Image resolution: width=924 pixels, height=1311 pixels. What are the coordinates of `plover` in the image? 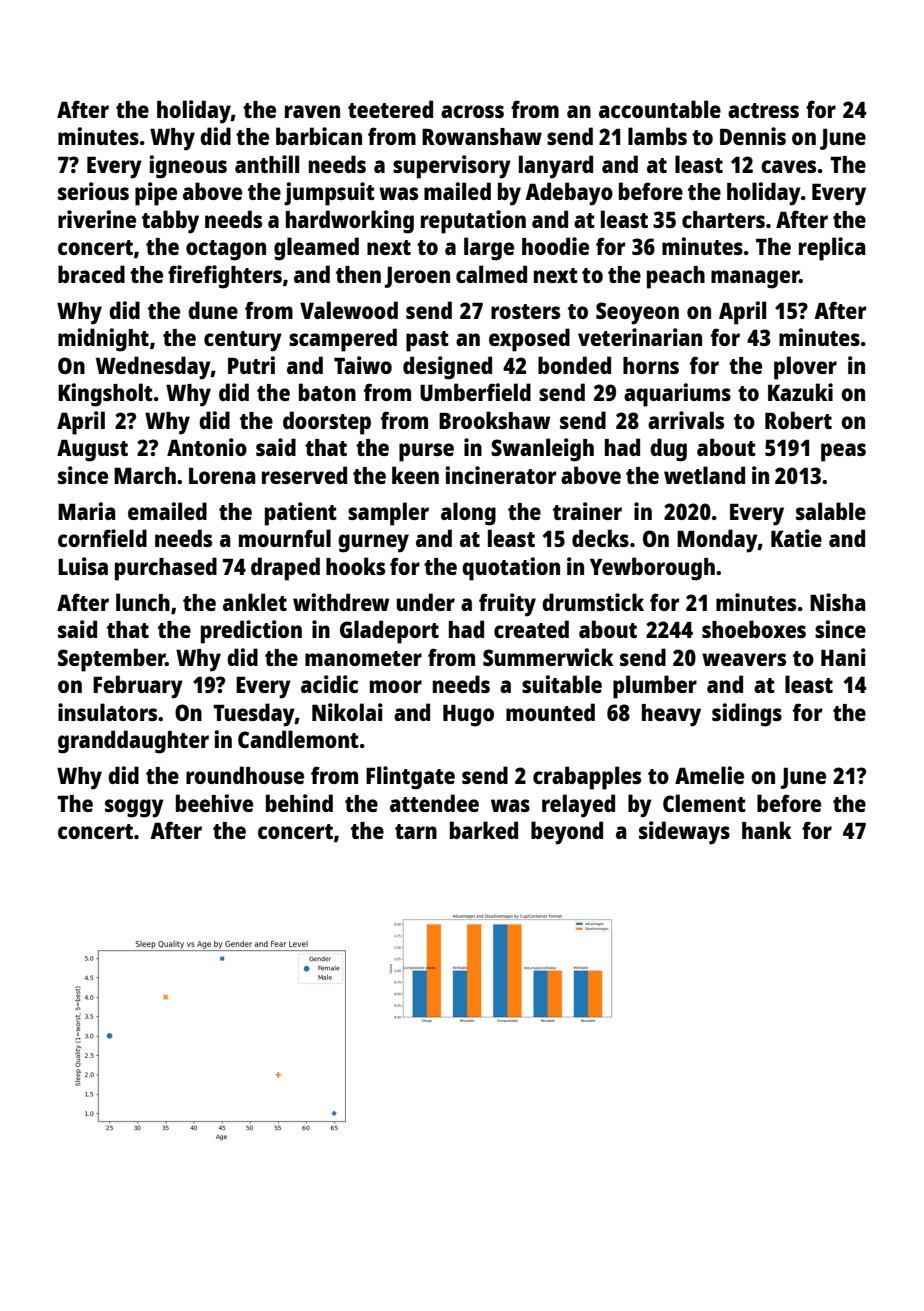 It's located at (805, 368).
